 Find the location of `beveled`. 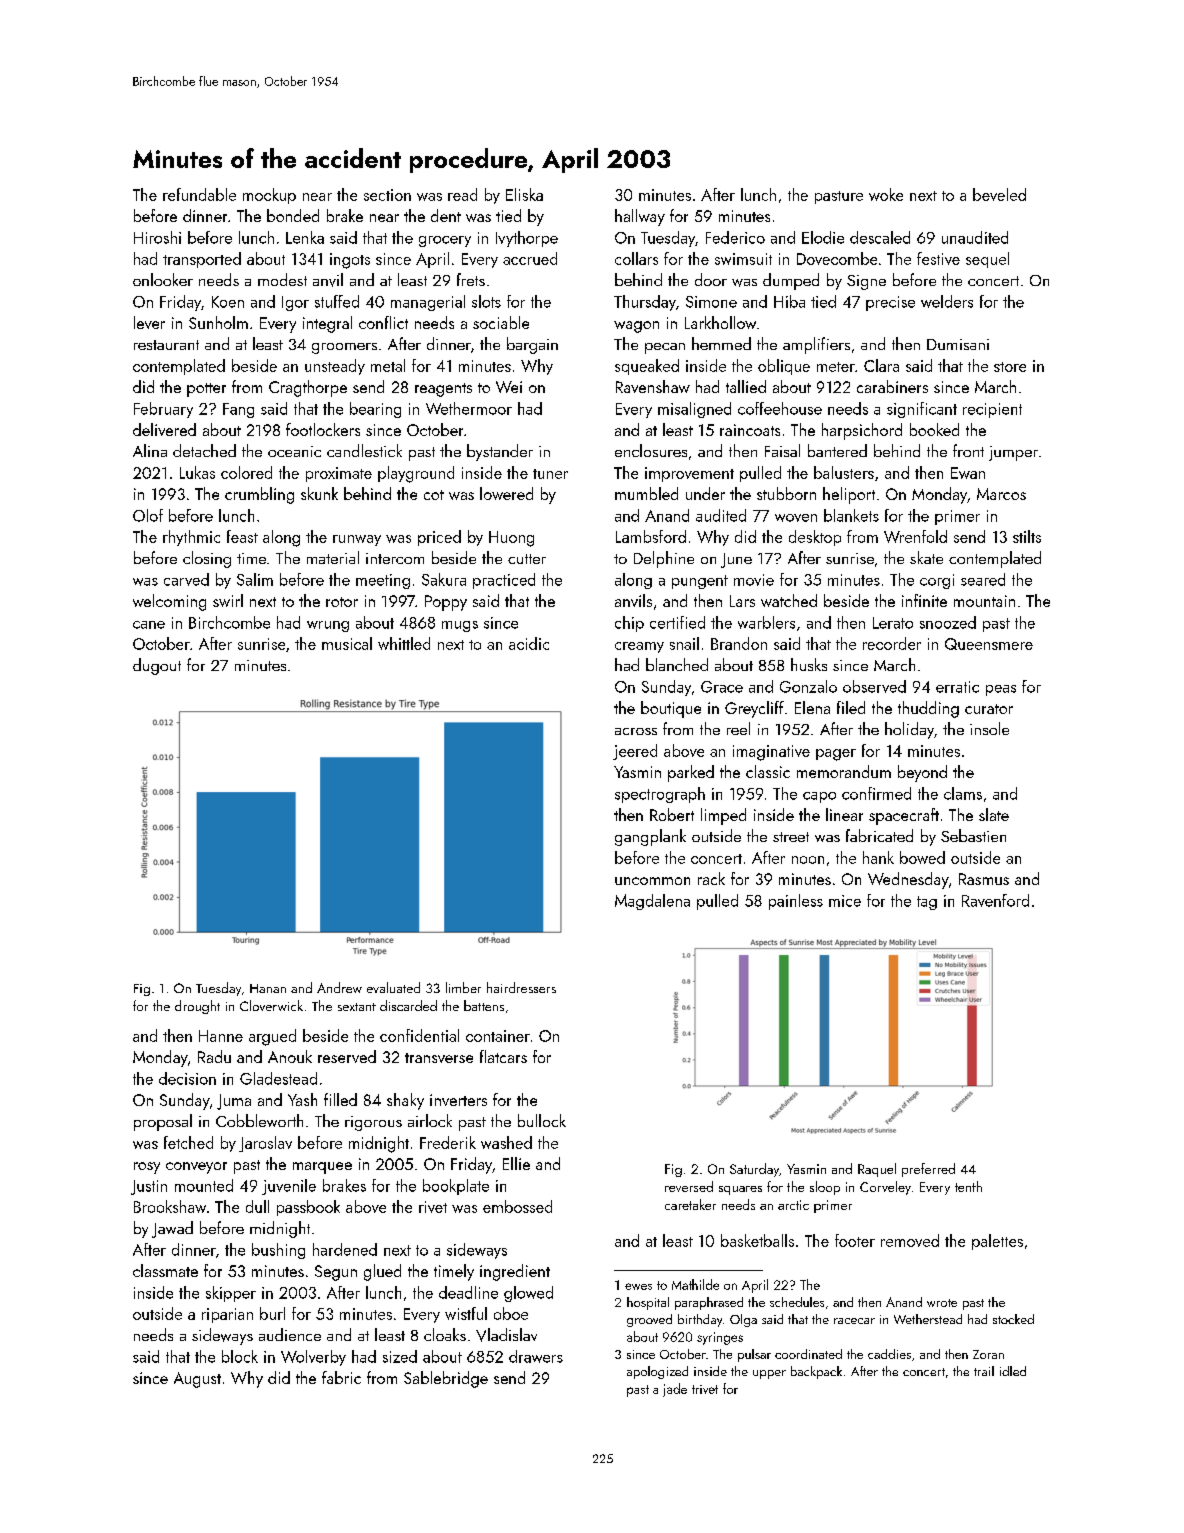

beveled is located at coordinates (999, 194).
